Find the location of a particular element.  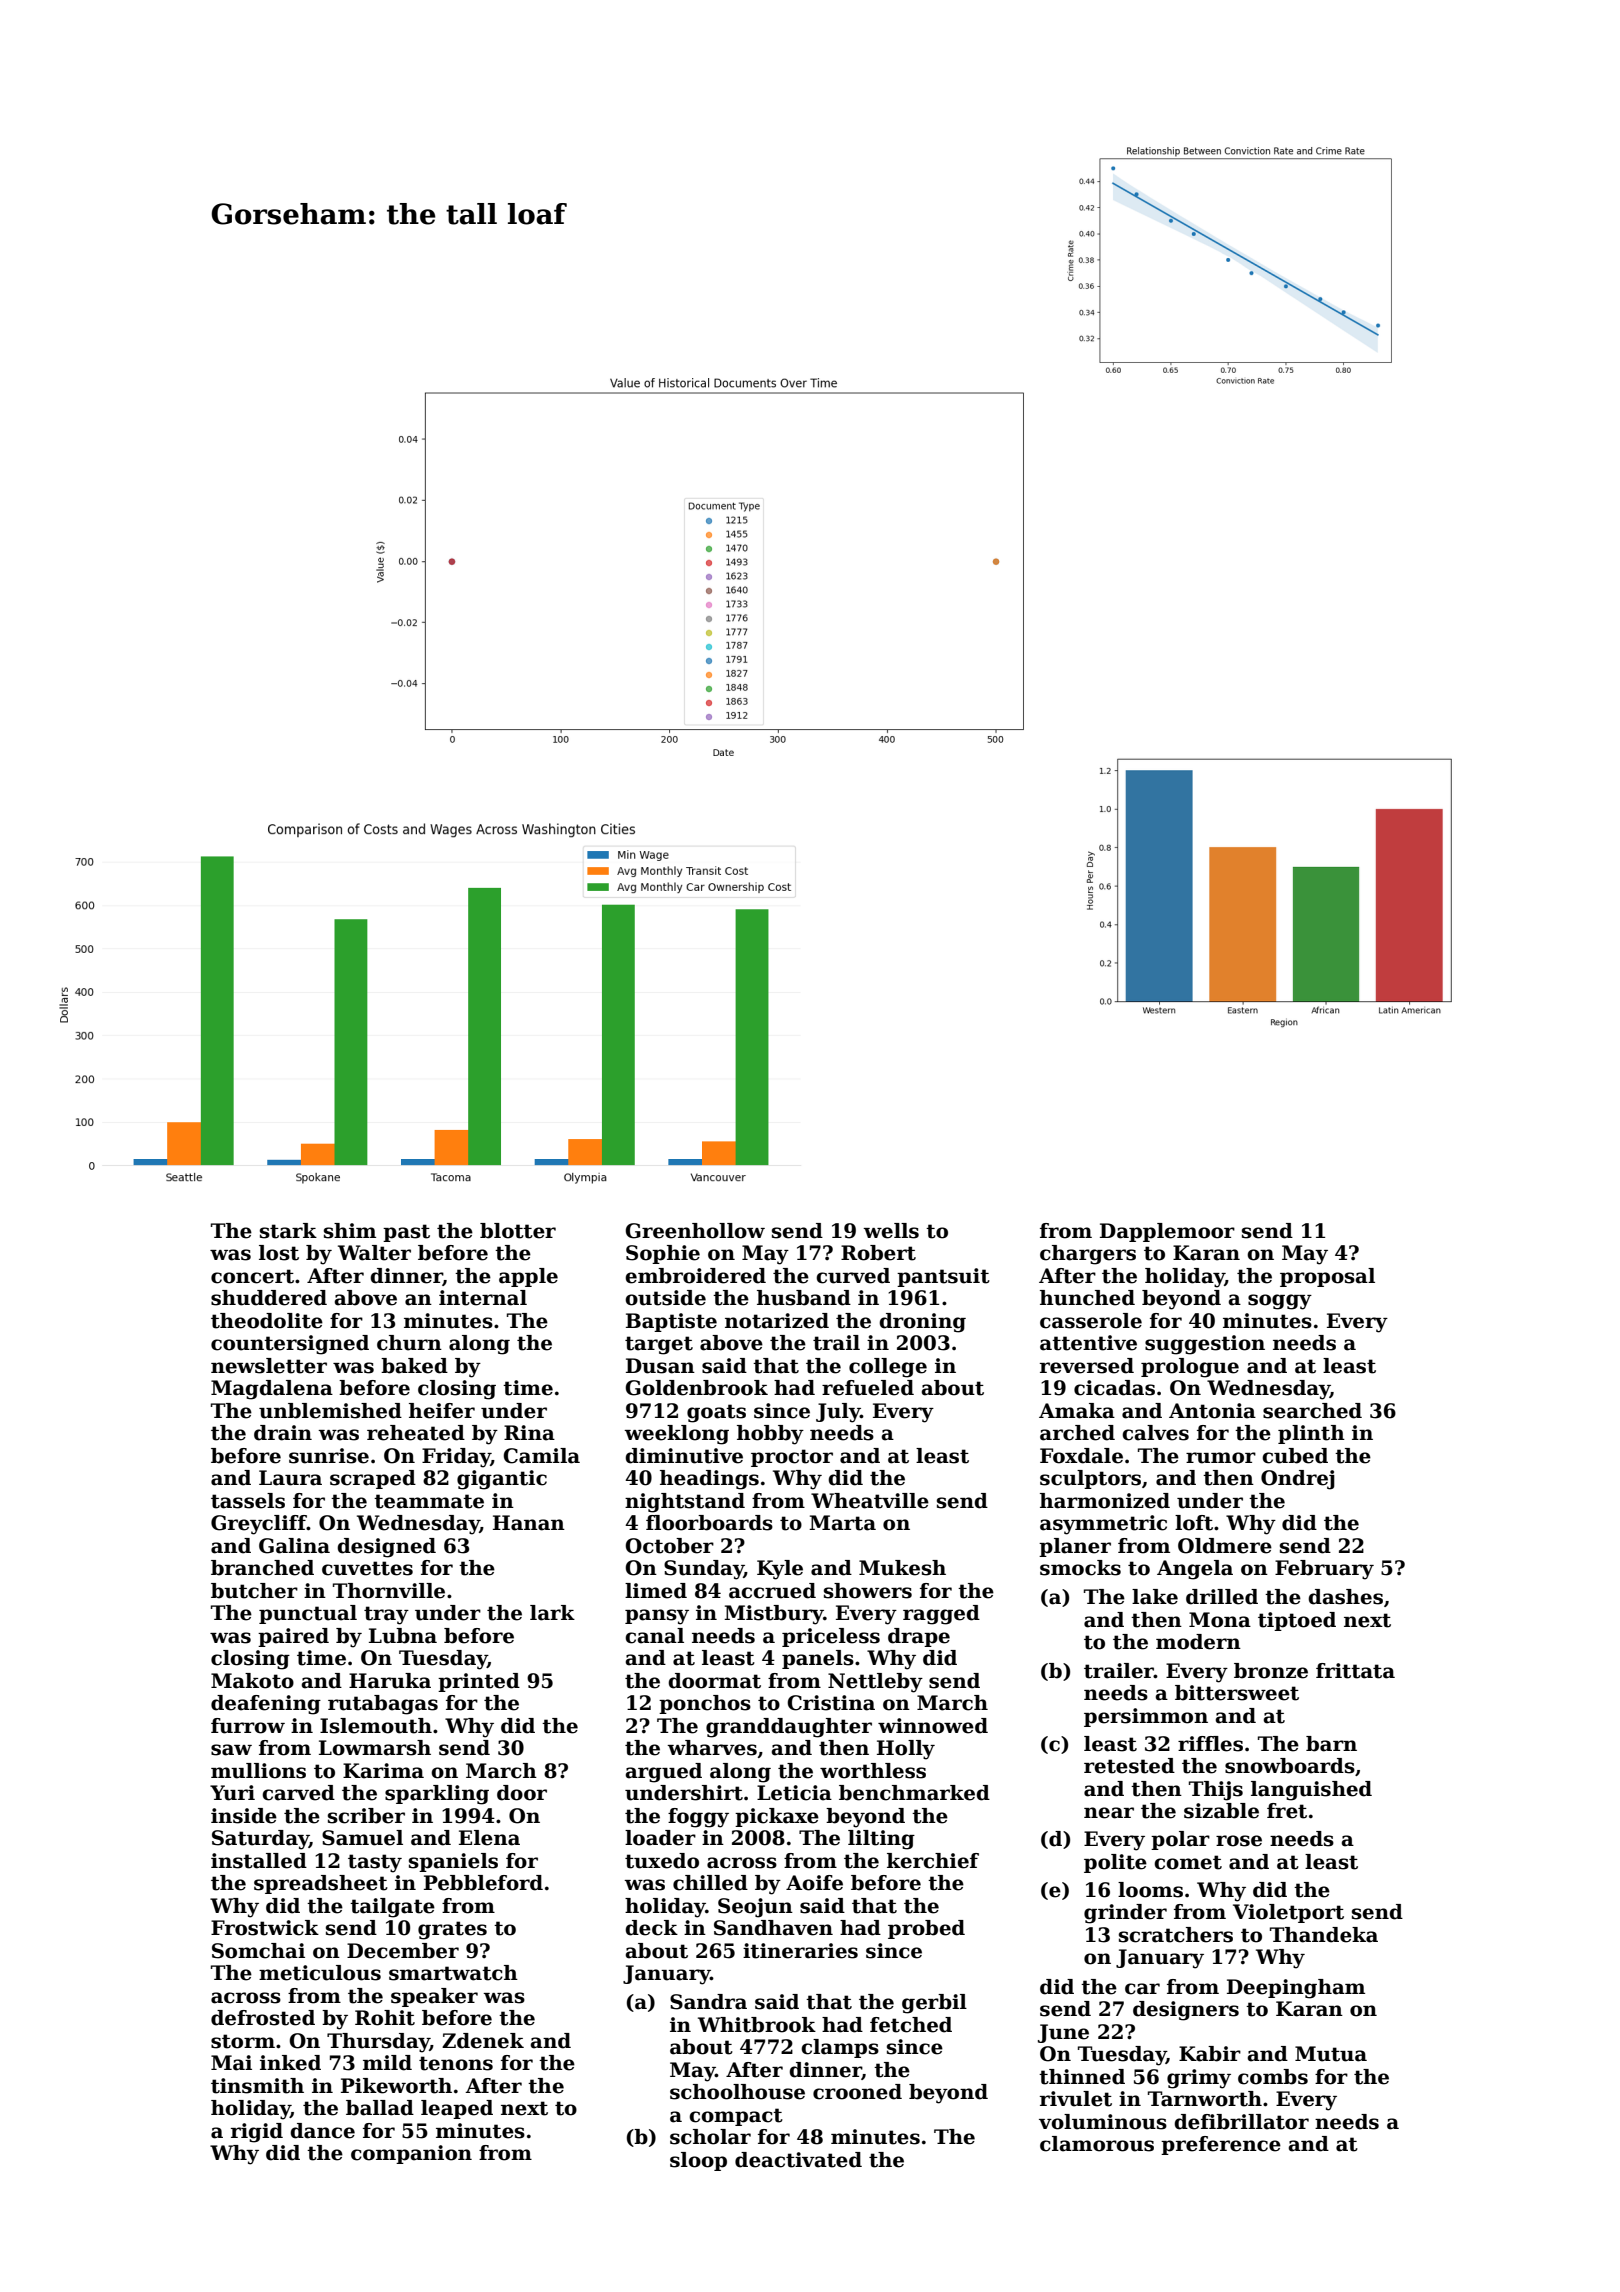

Wheatville is located at coordinates (870, 1501).
